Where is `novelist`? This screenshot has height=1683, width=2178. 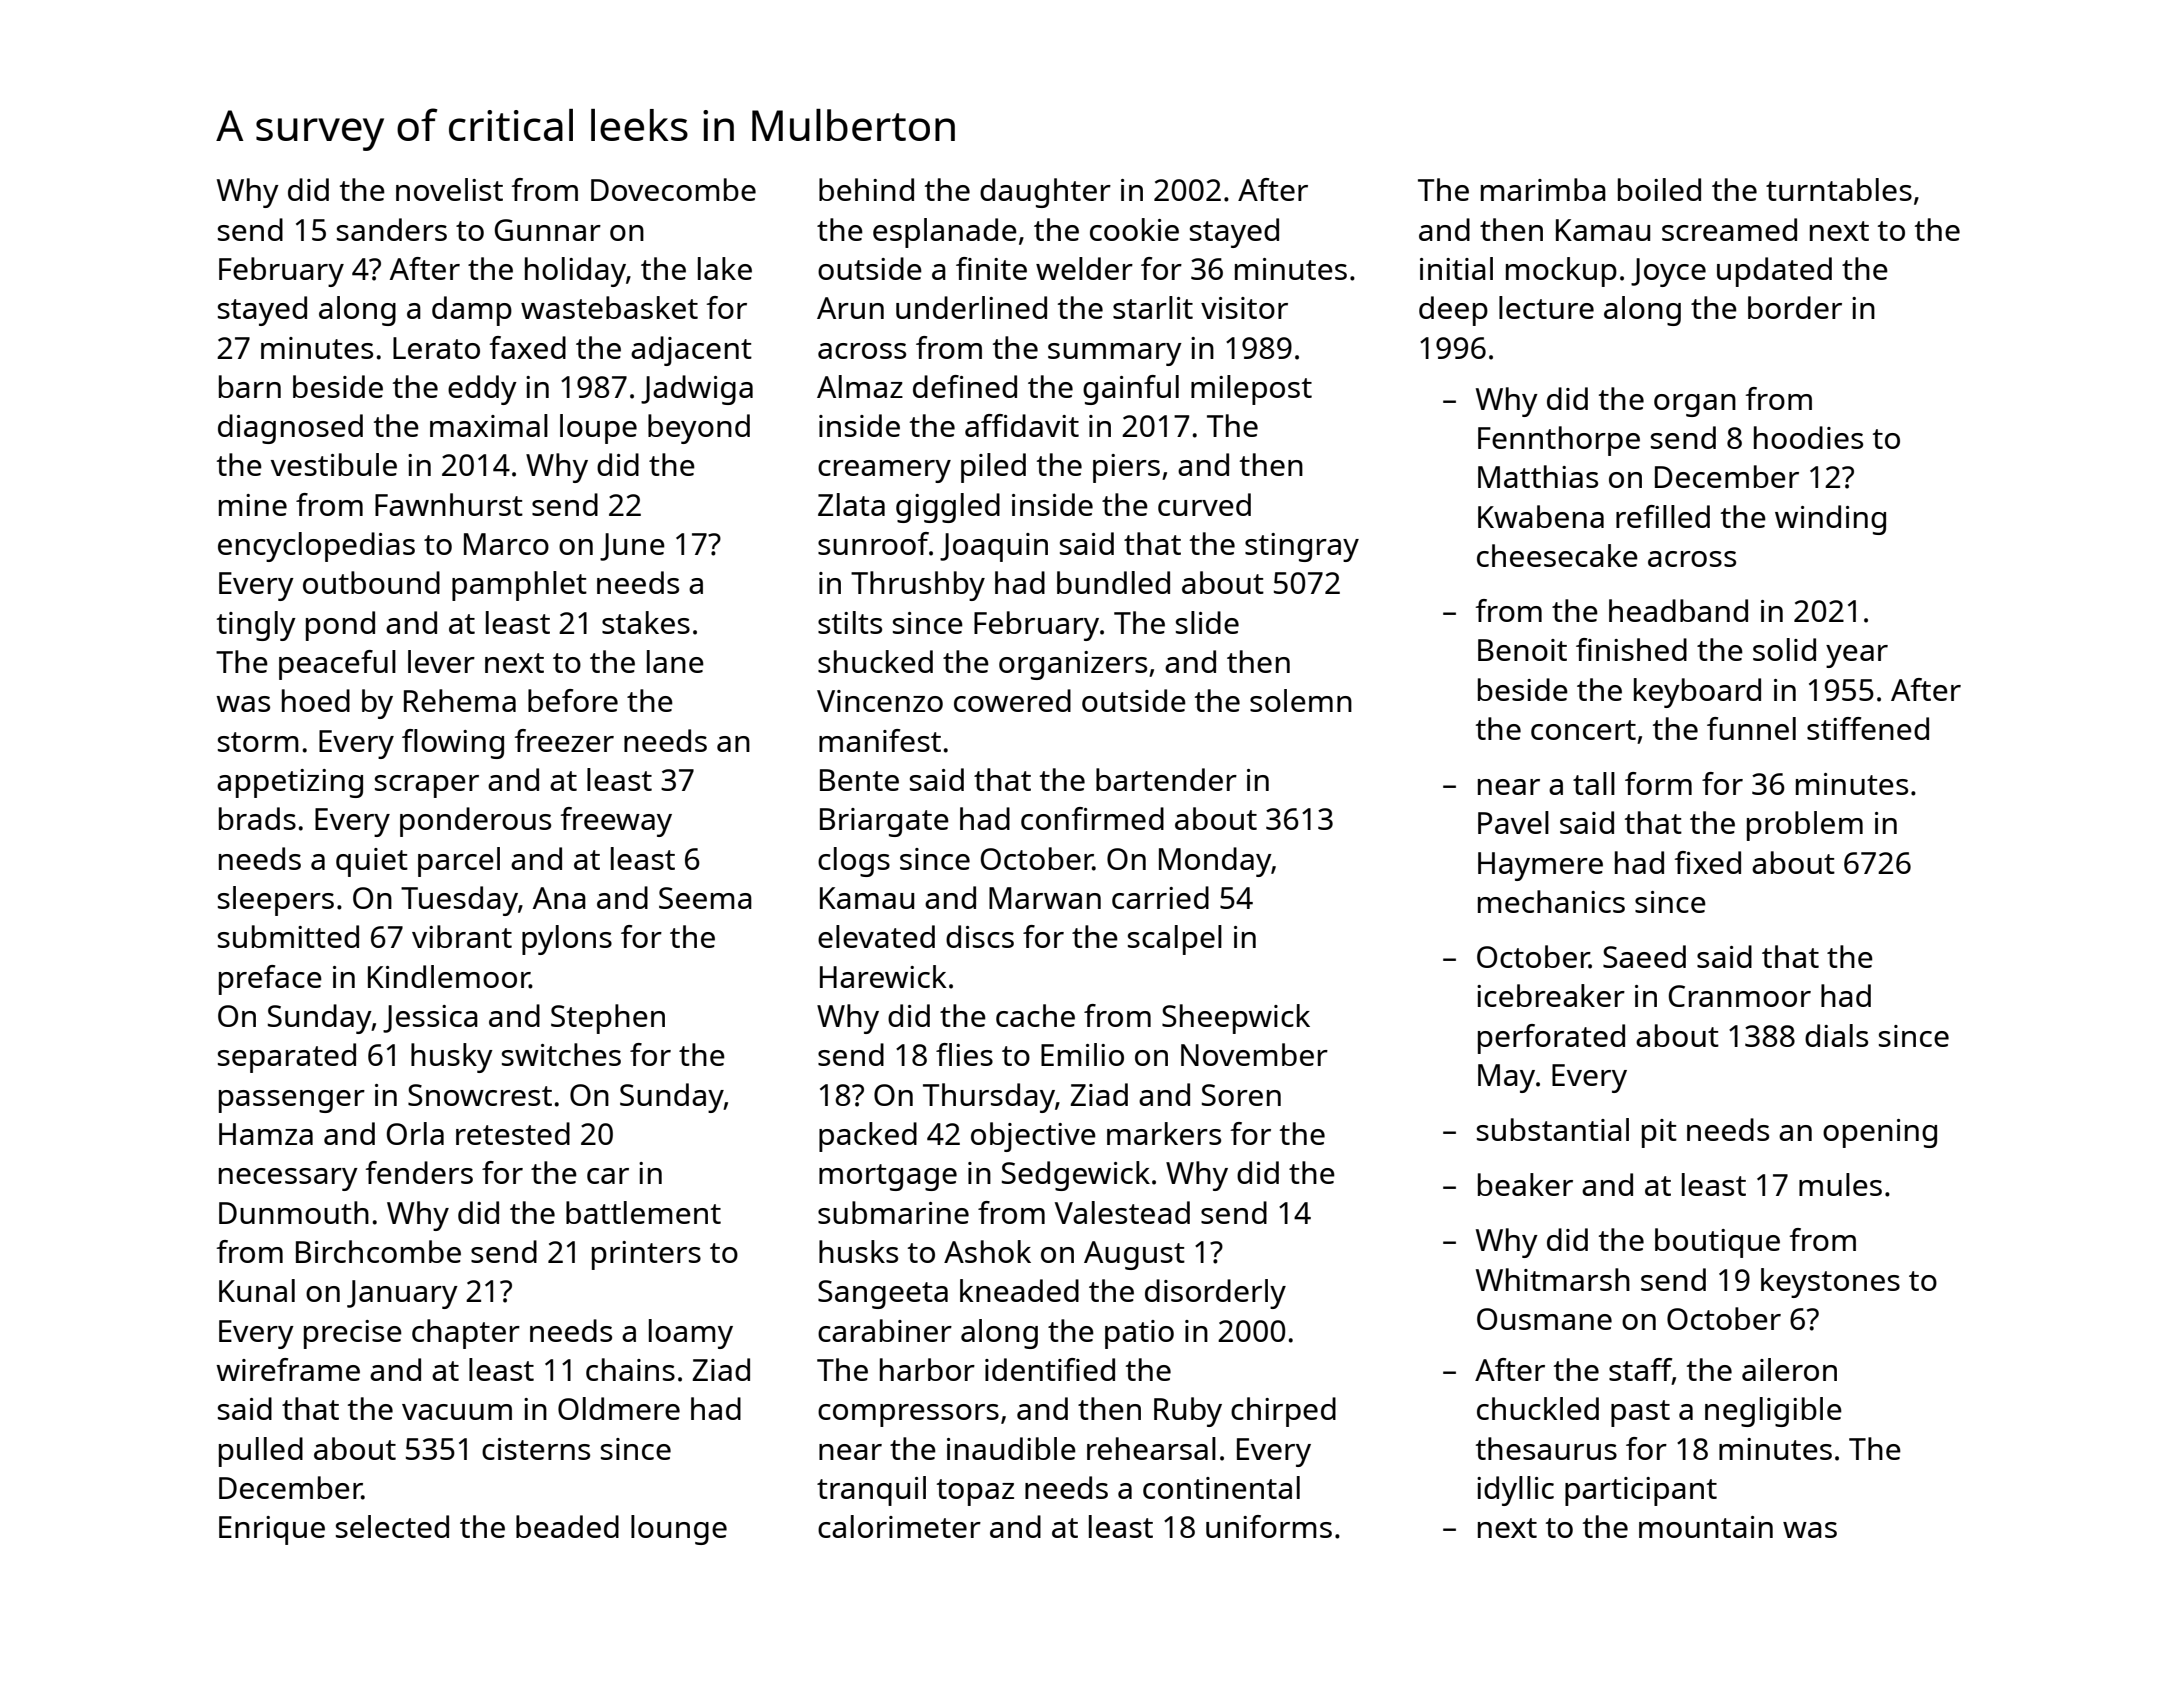 novelist is located at coordinates (449, 189).
